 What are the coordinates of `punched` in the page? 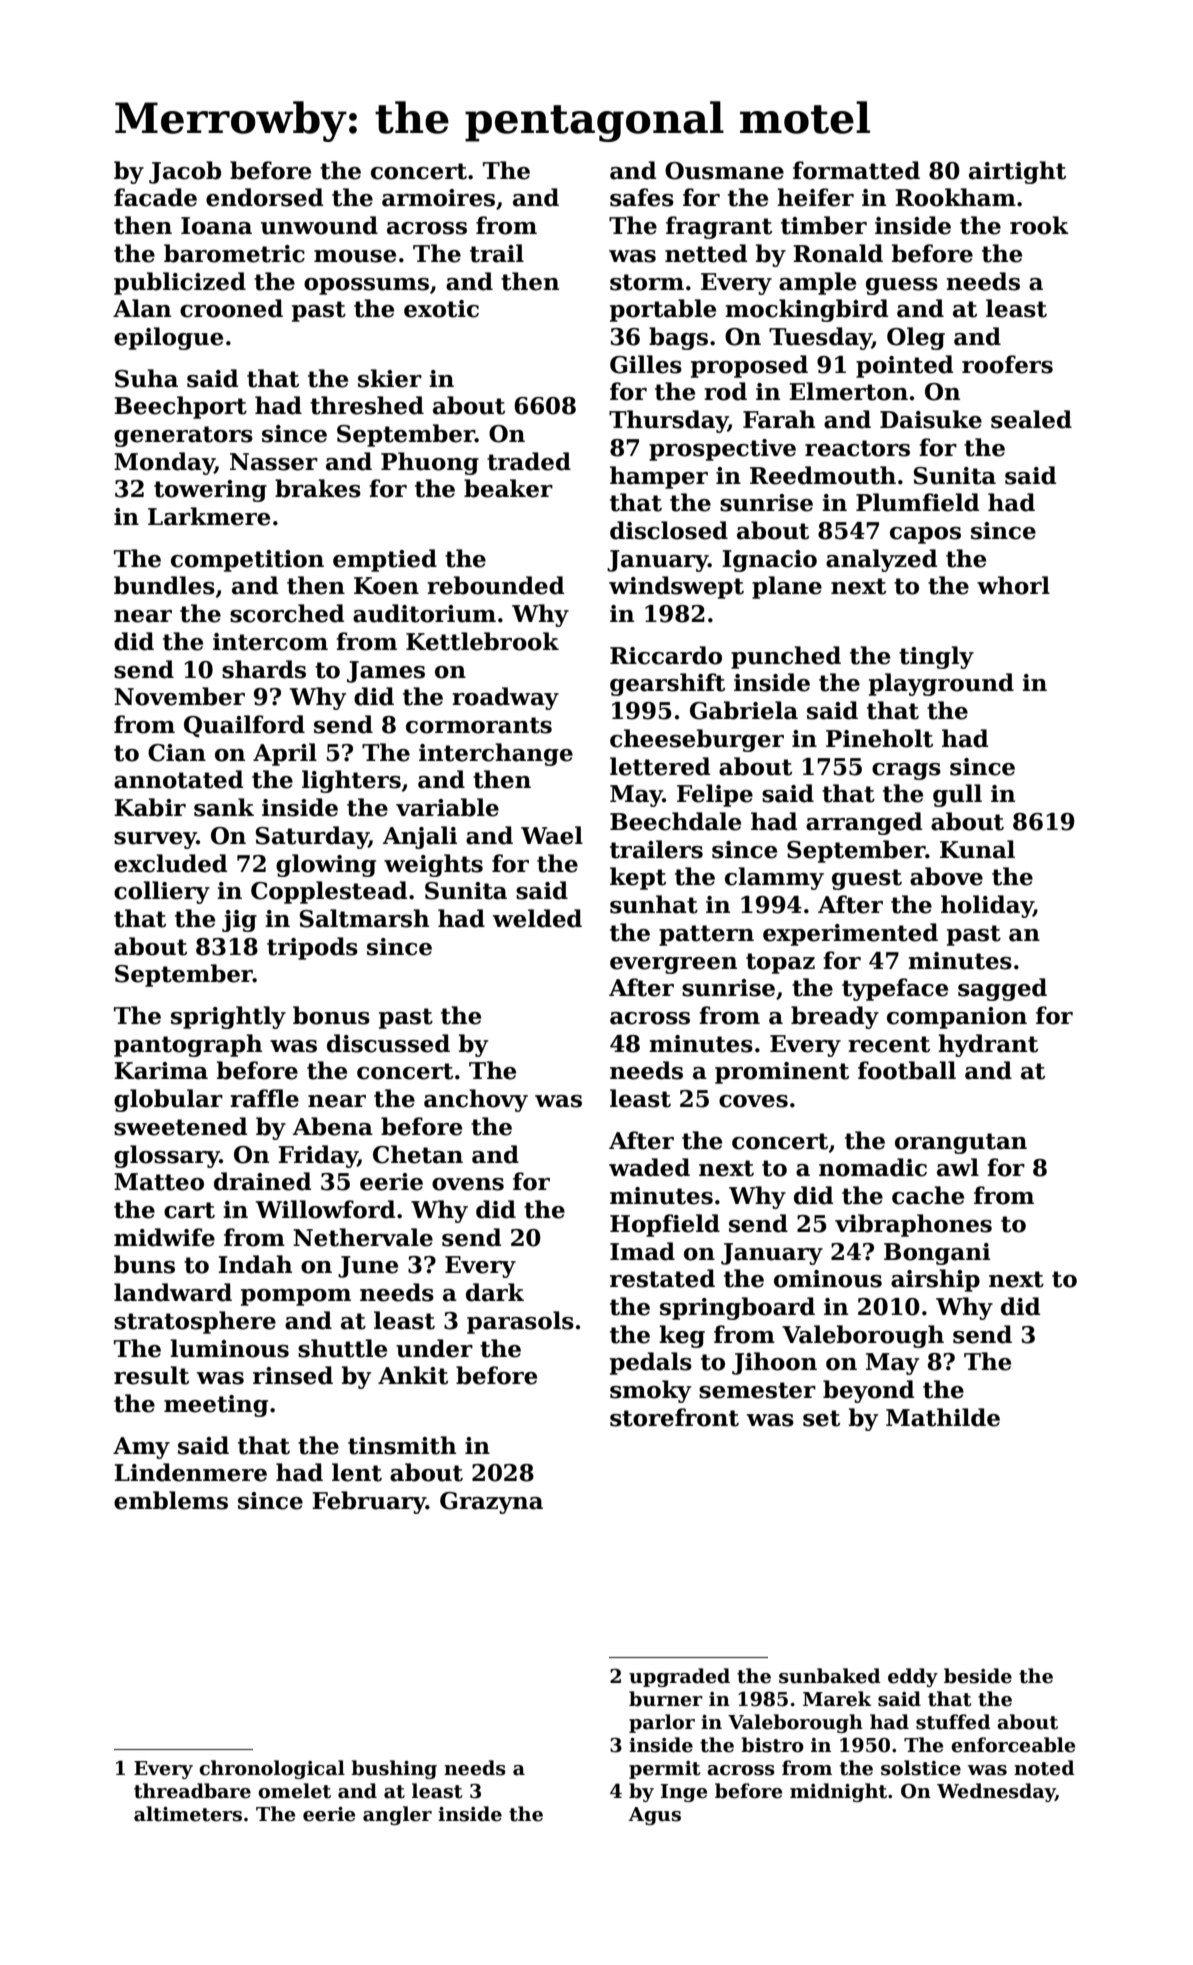 It's located at (786, 657).
